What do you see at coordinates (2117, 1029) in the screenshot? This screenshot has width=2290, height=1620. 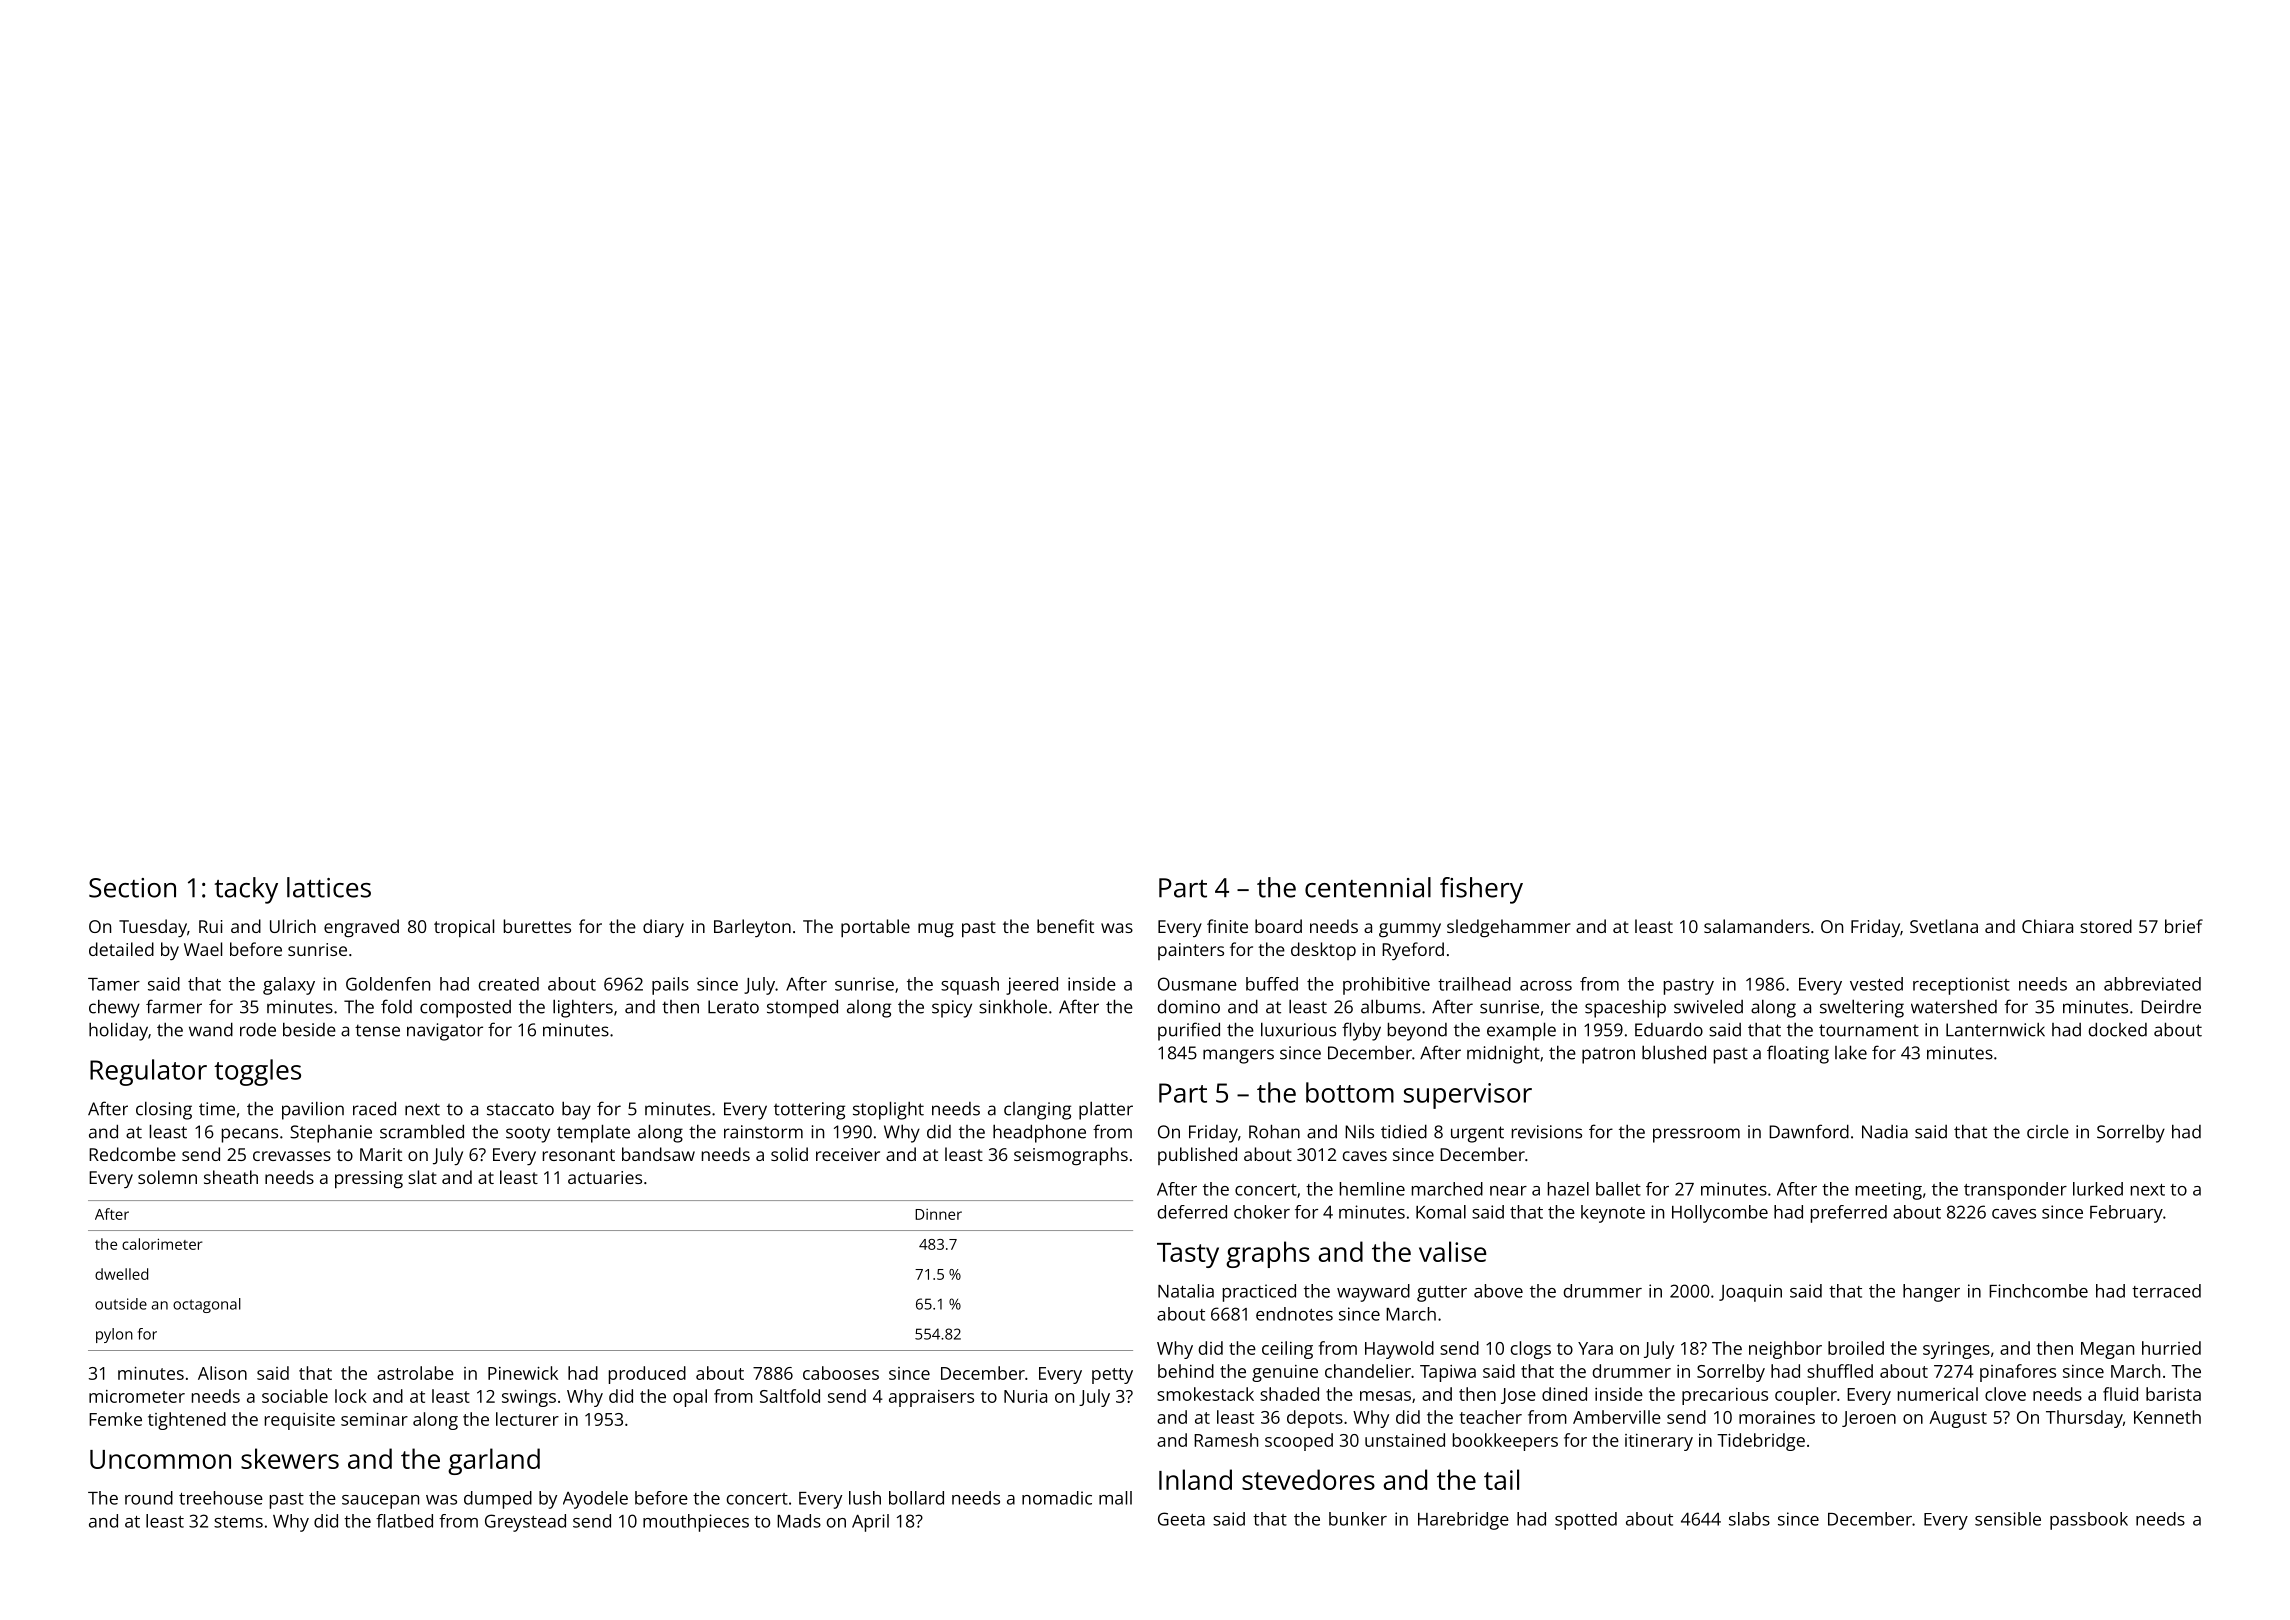 I see `docked` at bounding box center [2117, 1029].
